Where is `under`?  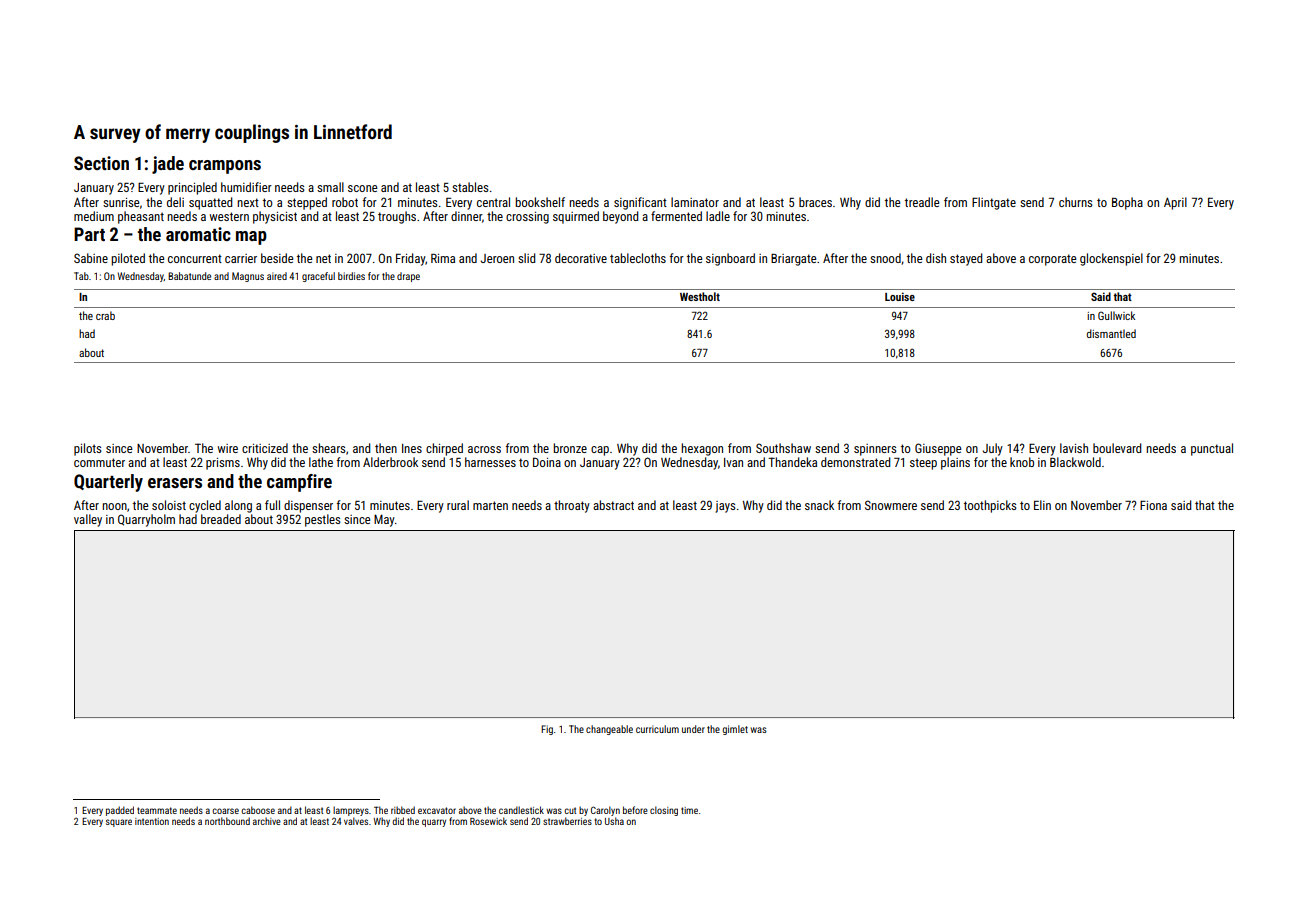
under is located at coordinates (693, 729).
